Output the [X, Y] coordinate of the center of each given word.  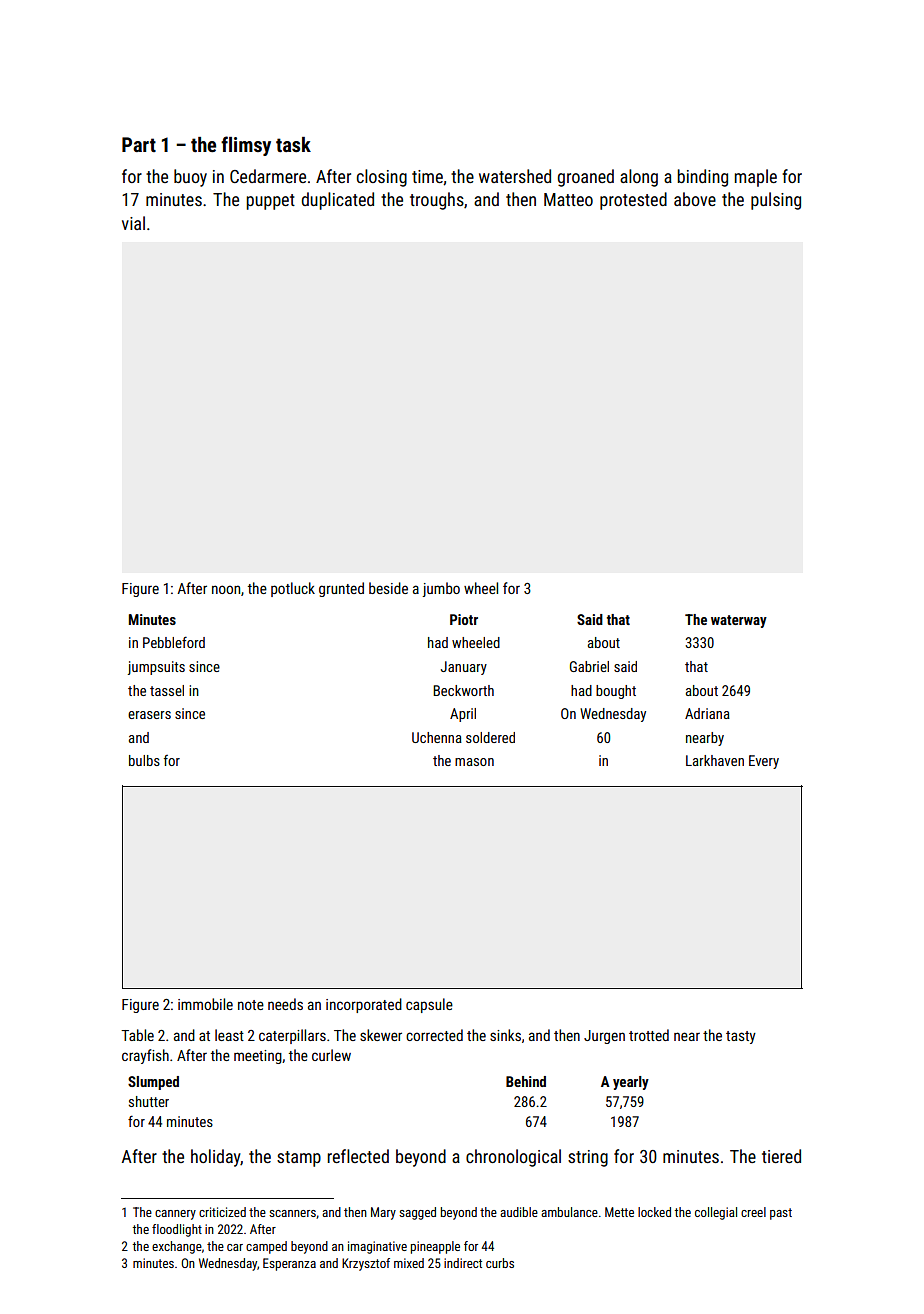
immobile [205, 1004]
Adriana [707, 713]
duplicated [338, 201]
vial [133, 223]
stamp [299, 1159]
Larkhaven [715, 760]
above [695, 199]
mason [474, 762]
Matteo [568, 199]
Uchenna [437, 737]
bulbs [144, 760]
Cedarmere [268, 176]
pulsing [776, 201]
